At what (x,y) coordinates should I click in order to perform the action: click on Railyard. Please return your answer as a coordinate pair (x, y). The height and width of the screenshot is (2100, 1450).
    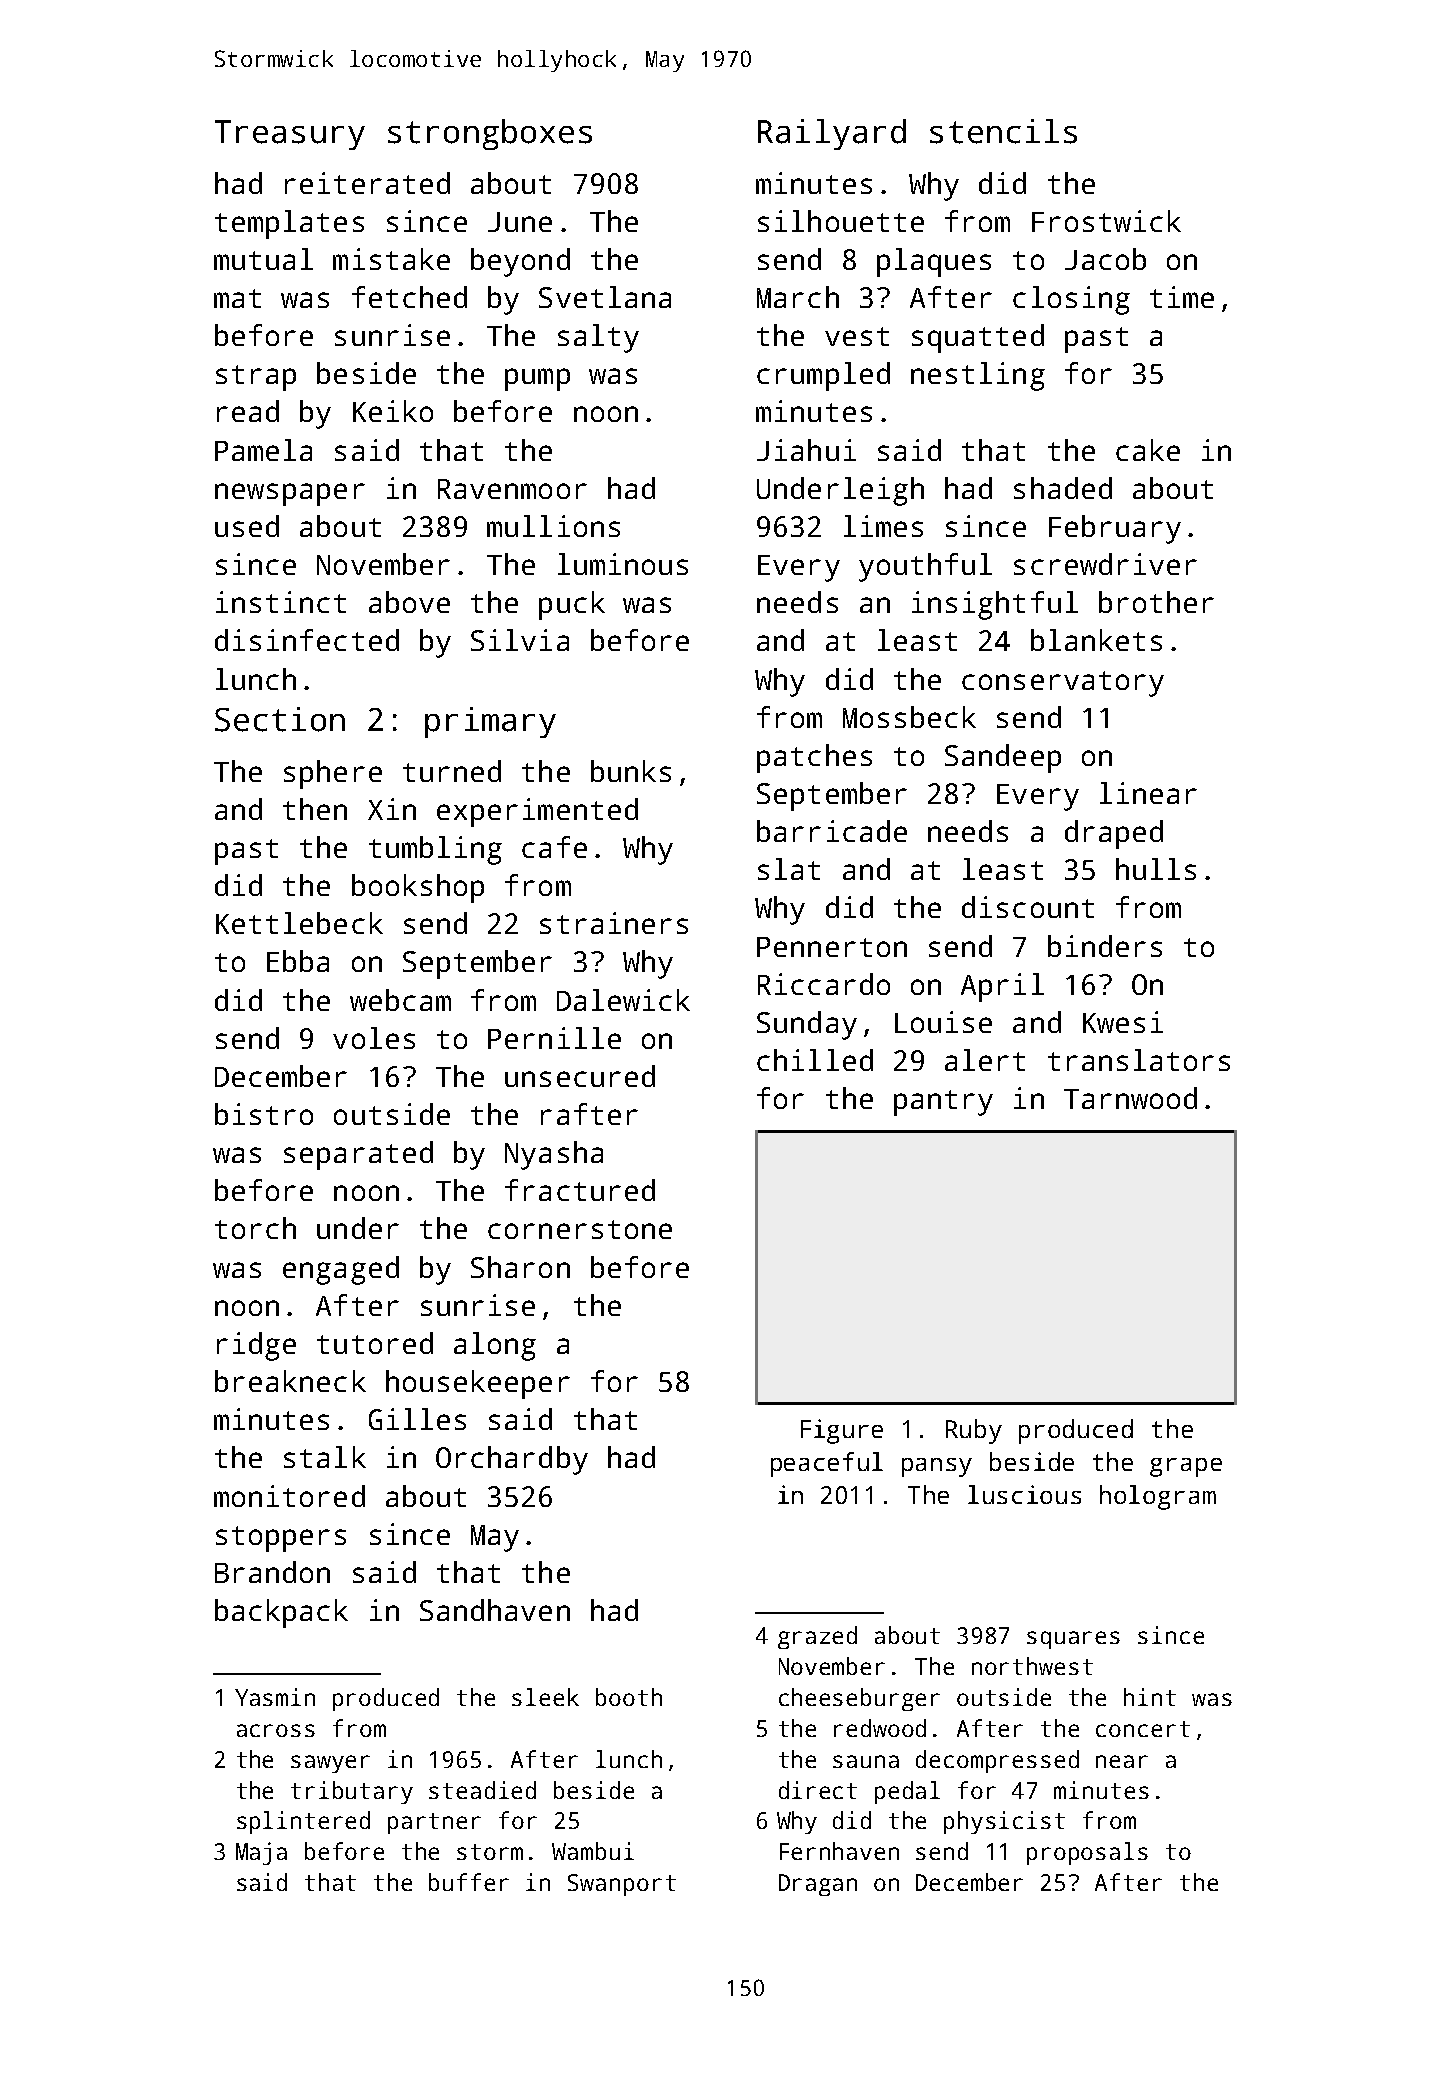
    Looking at the image, I should click on (832, 134).
